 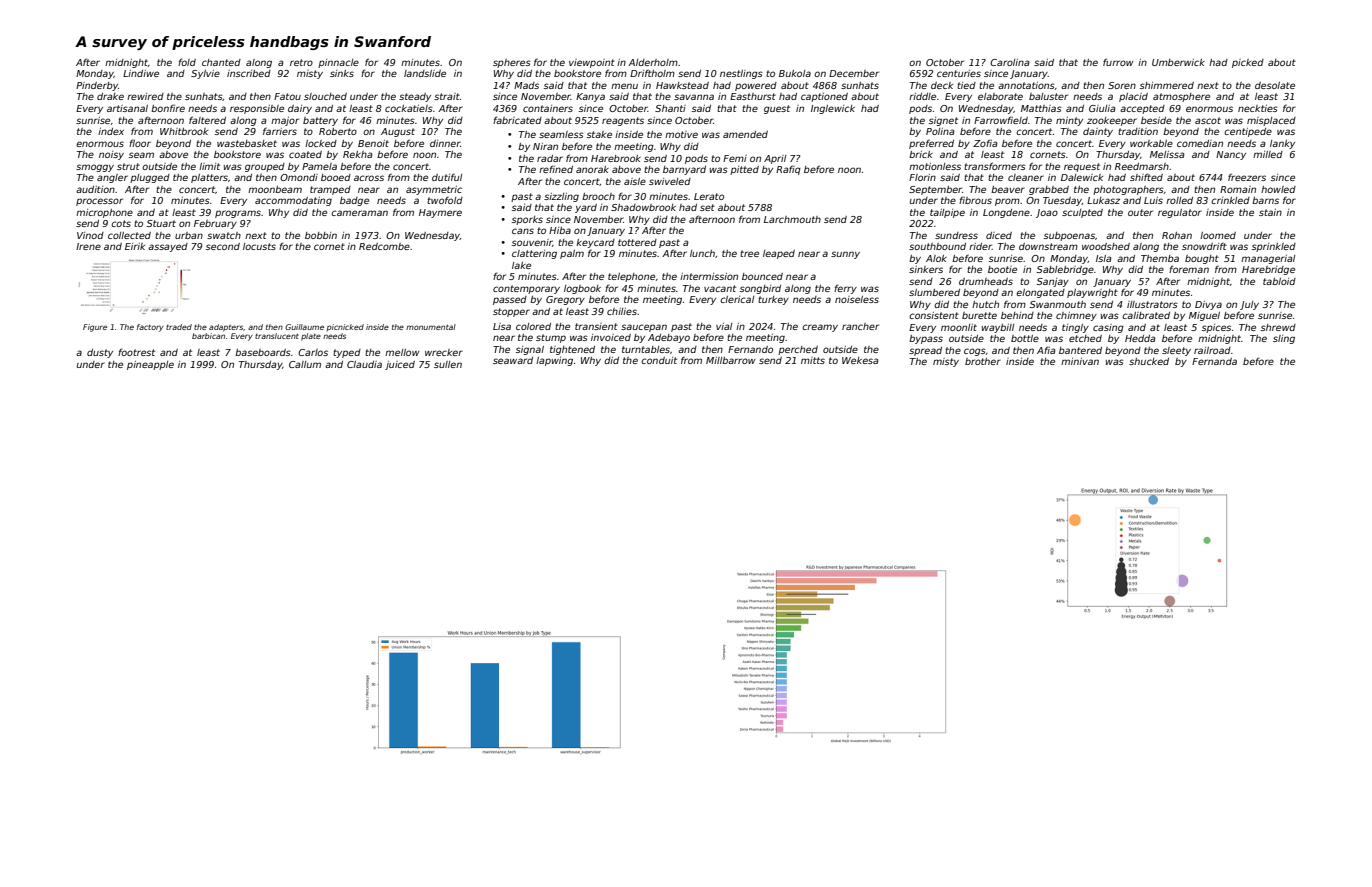 I want to click on Lindiwe, so click(x=141, y=73).
